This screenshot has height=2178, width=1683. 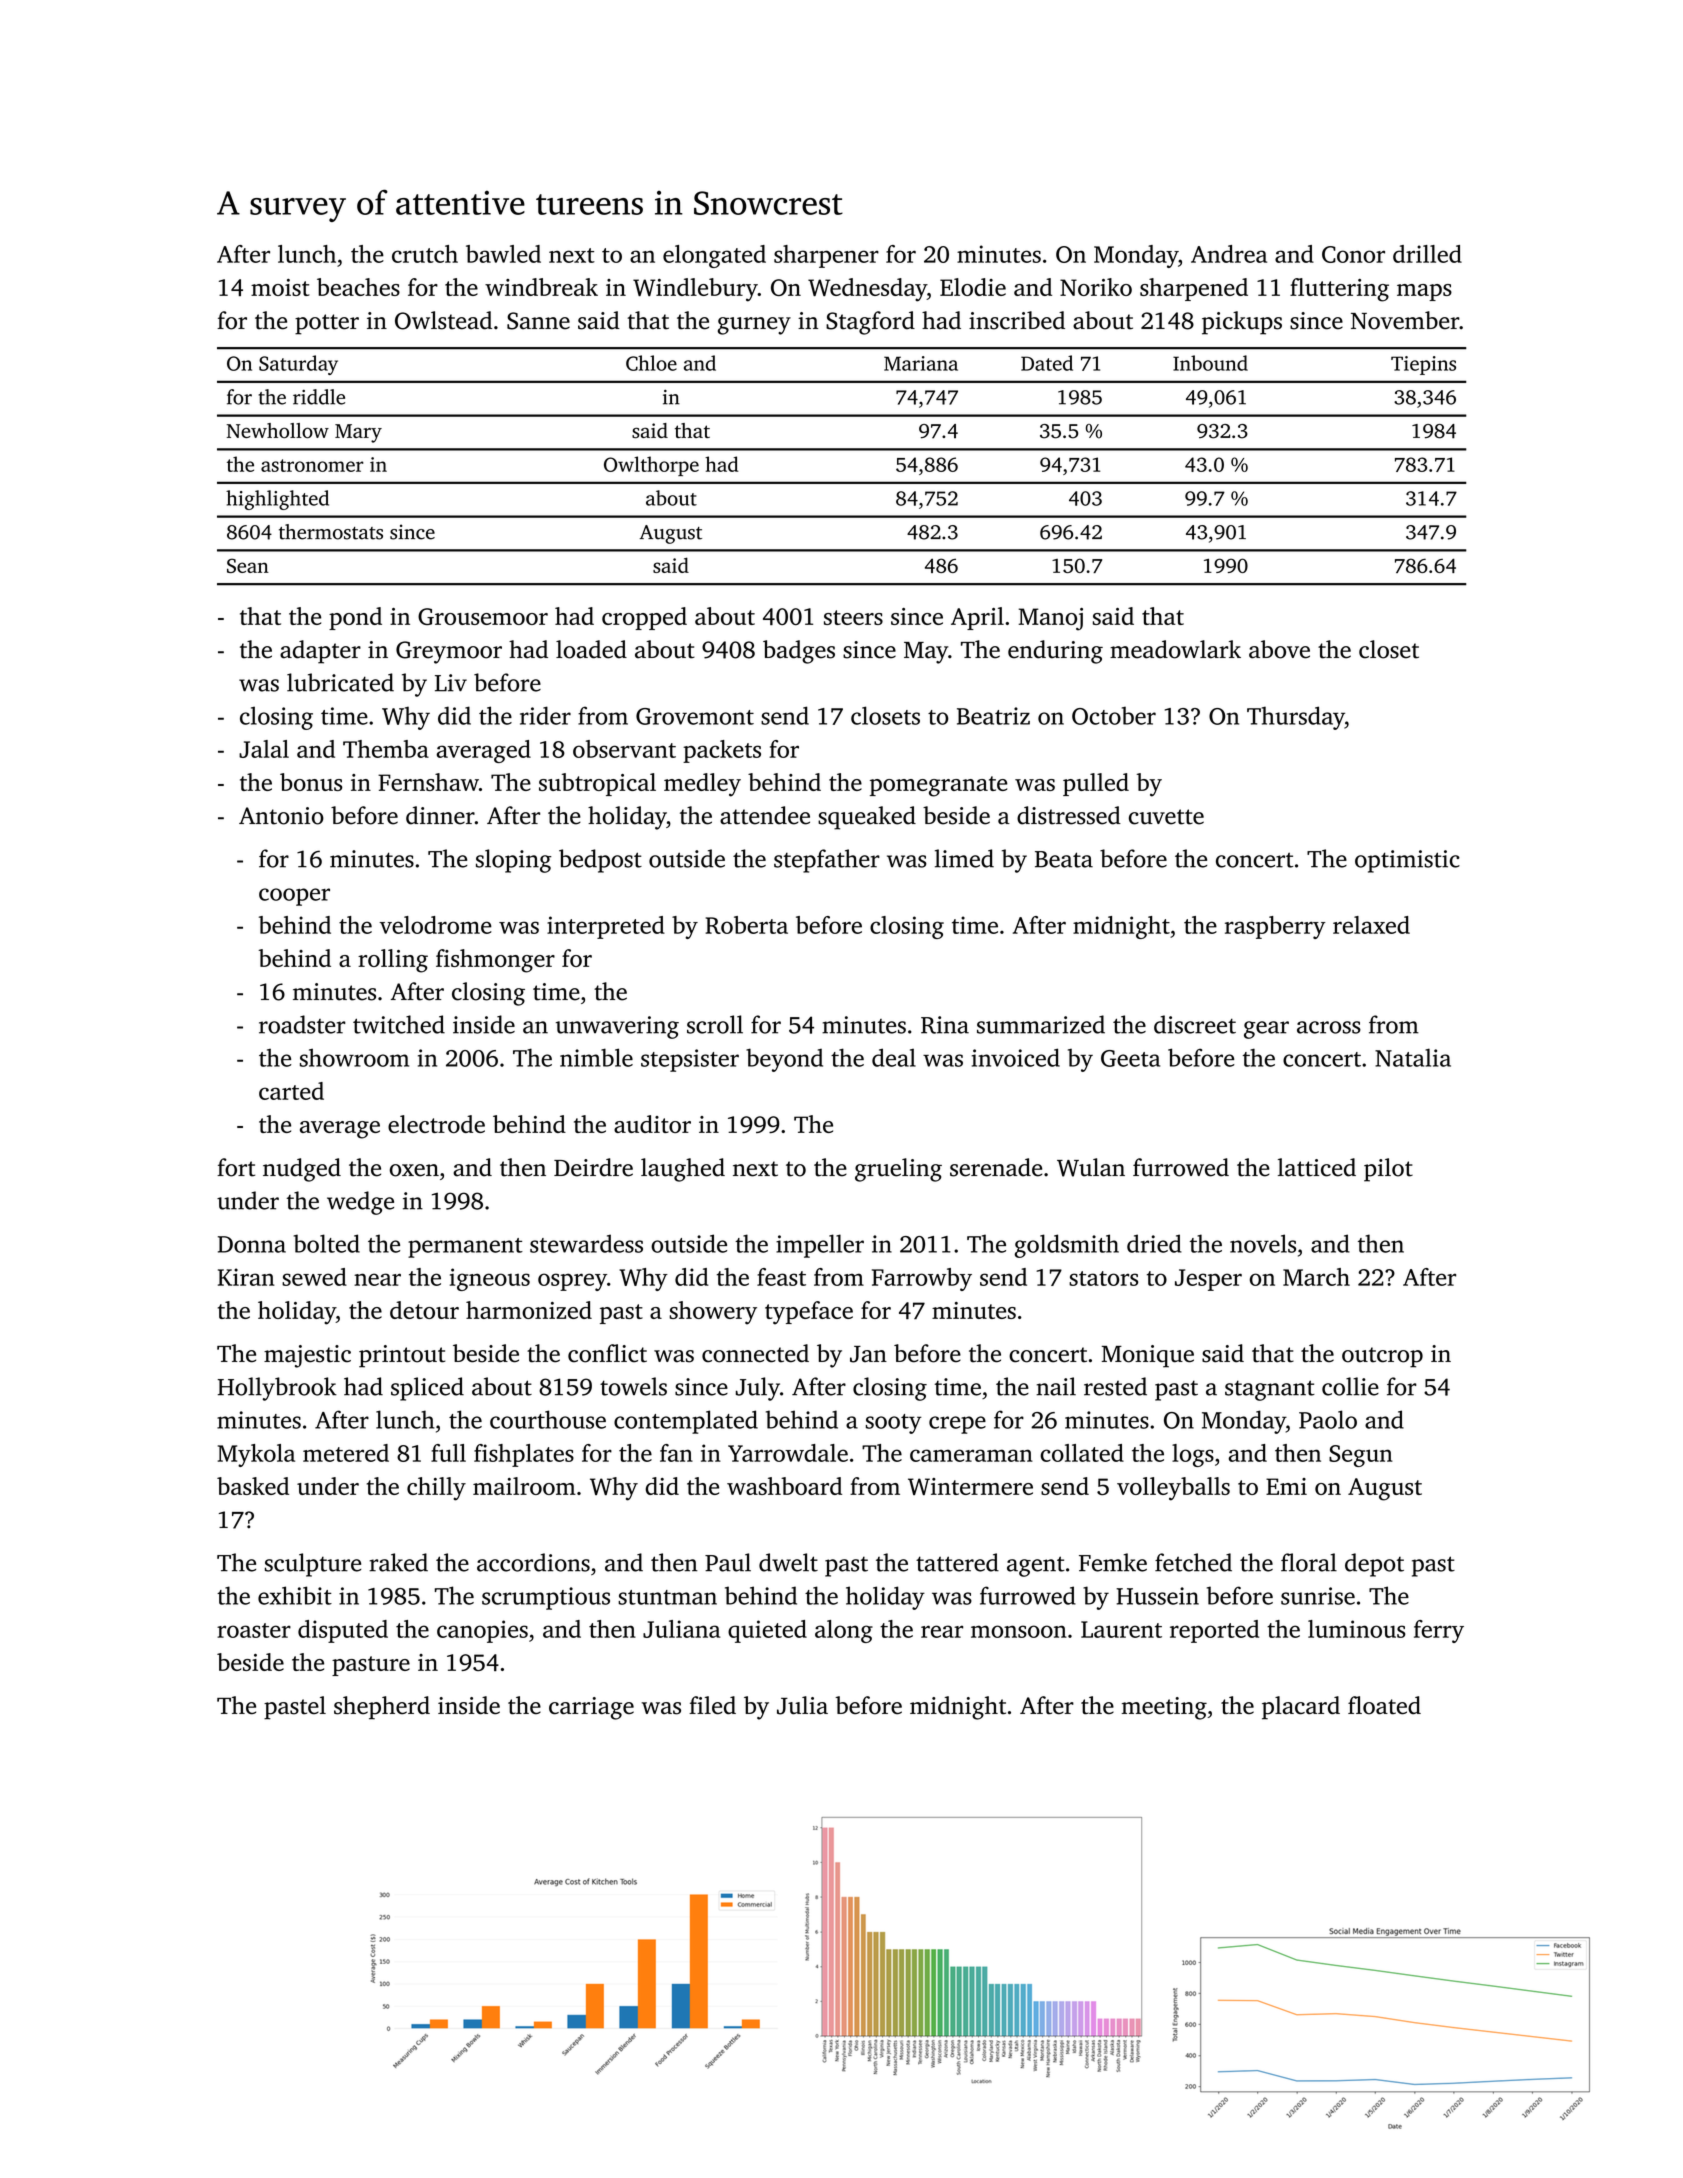 What do you see at coordinates (483, 616) in the screenshot?
I see `Grousemoor` at bounding box center [483, 616].
